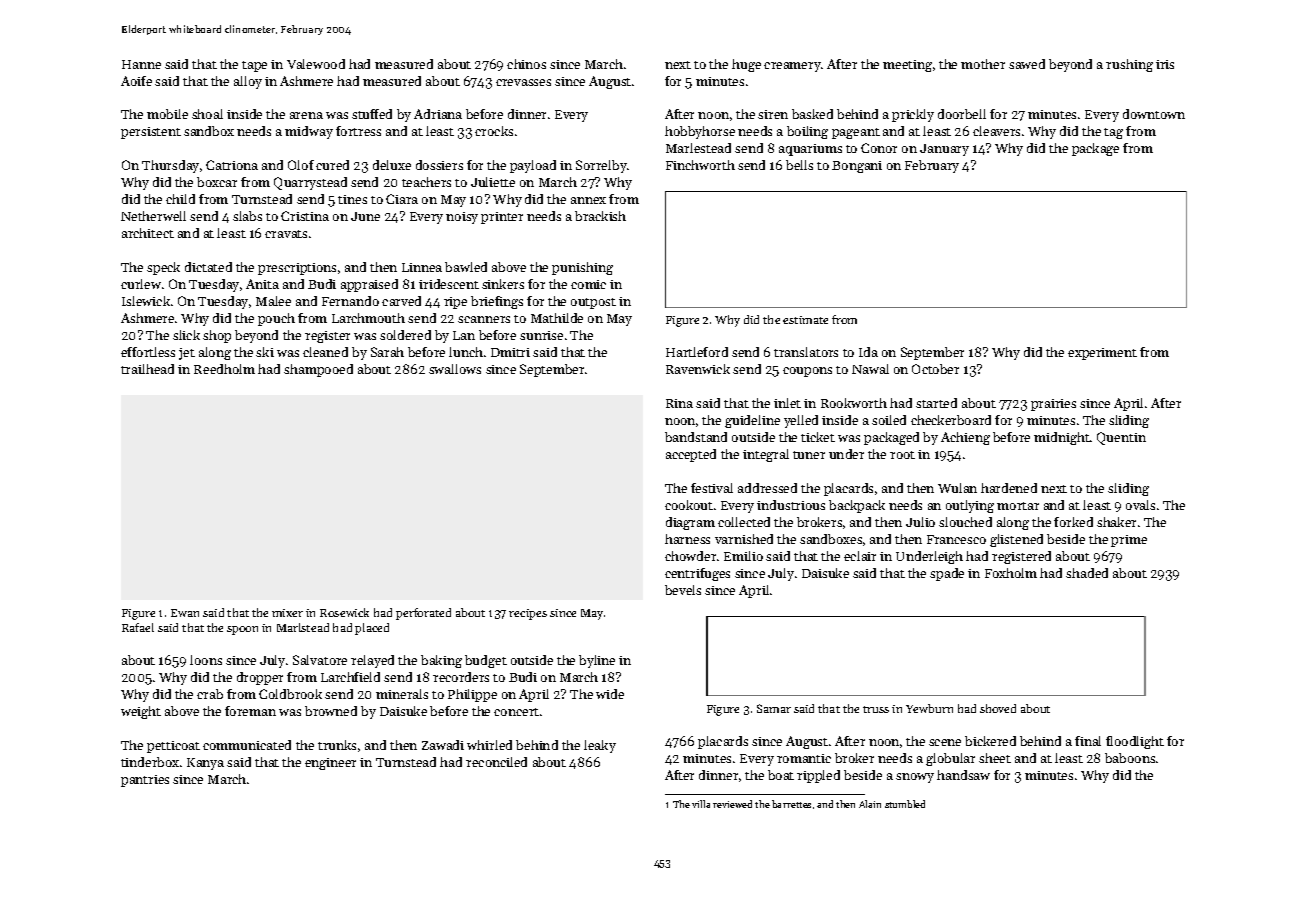  Describe the element at coordinates (287, 613) in the screenshot. I see `mixer` at that location.
